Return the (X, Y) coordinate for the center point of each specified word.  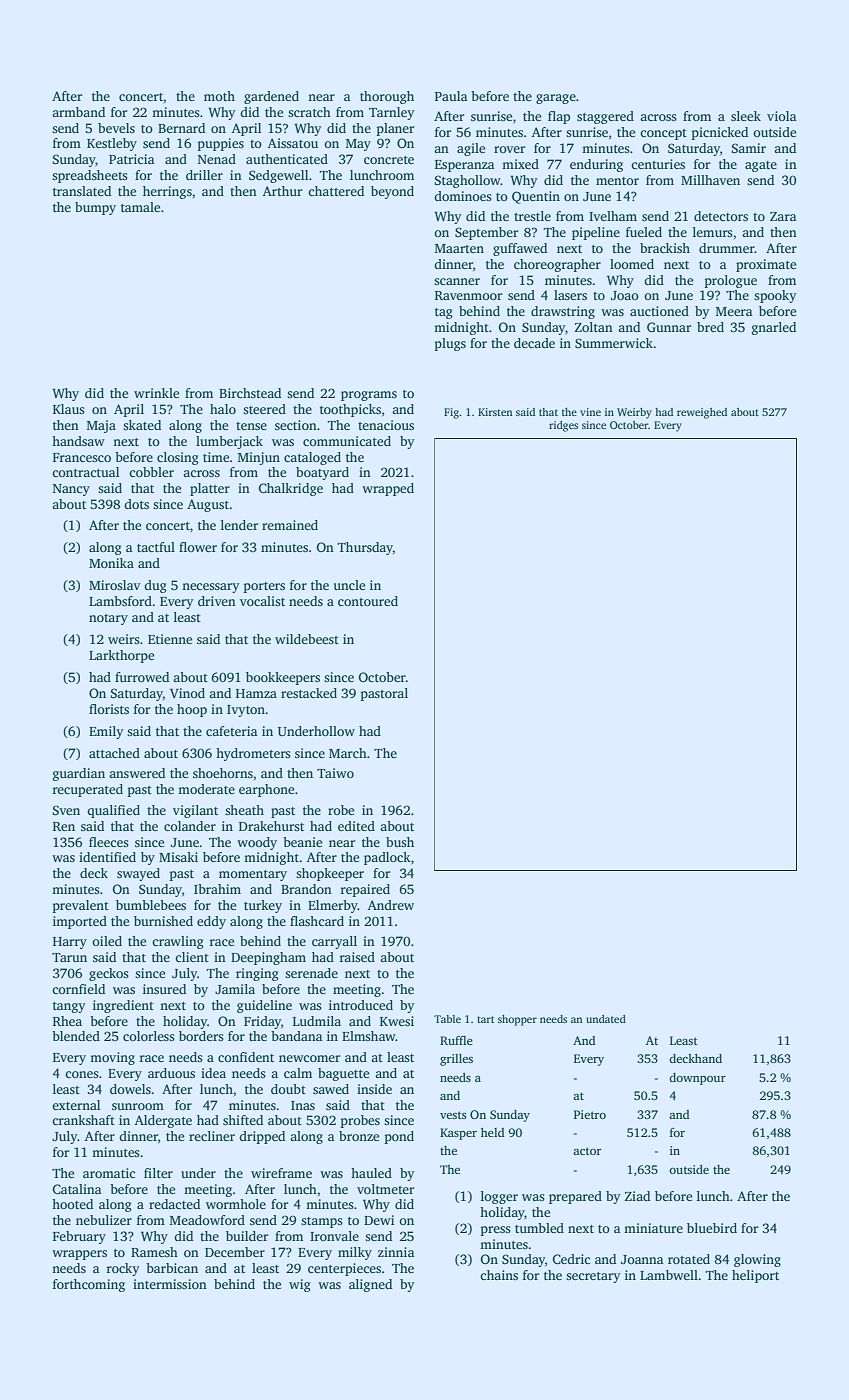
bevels (116, 128)
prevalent (80, 906)
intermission (170, 1284)
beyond (392, 192)
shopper (517, 1020)
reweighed (702, 413)
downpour (697, 1079)
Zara (783, 216)
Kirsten (495, 412)
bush (400, 842)
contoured (368, 601)
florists (109, 709)
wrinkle (156, 393)
